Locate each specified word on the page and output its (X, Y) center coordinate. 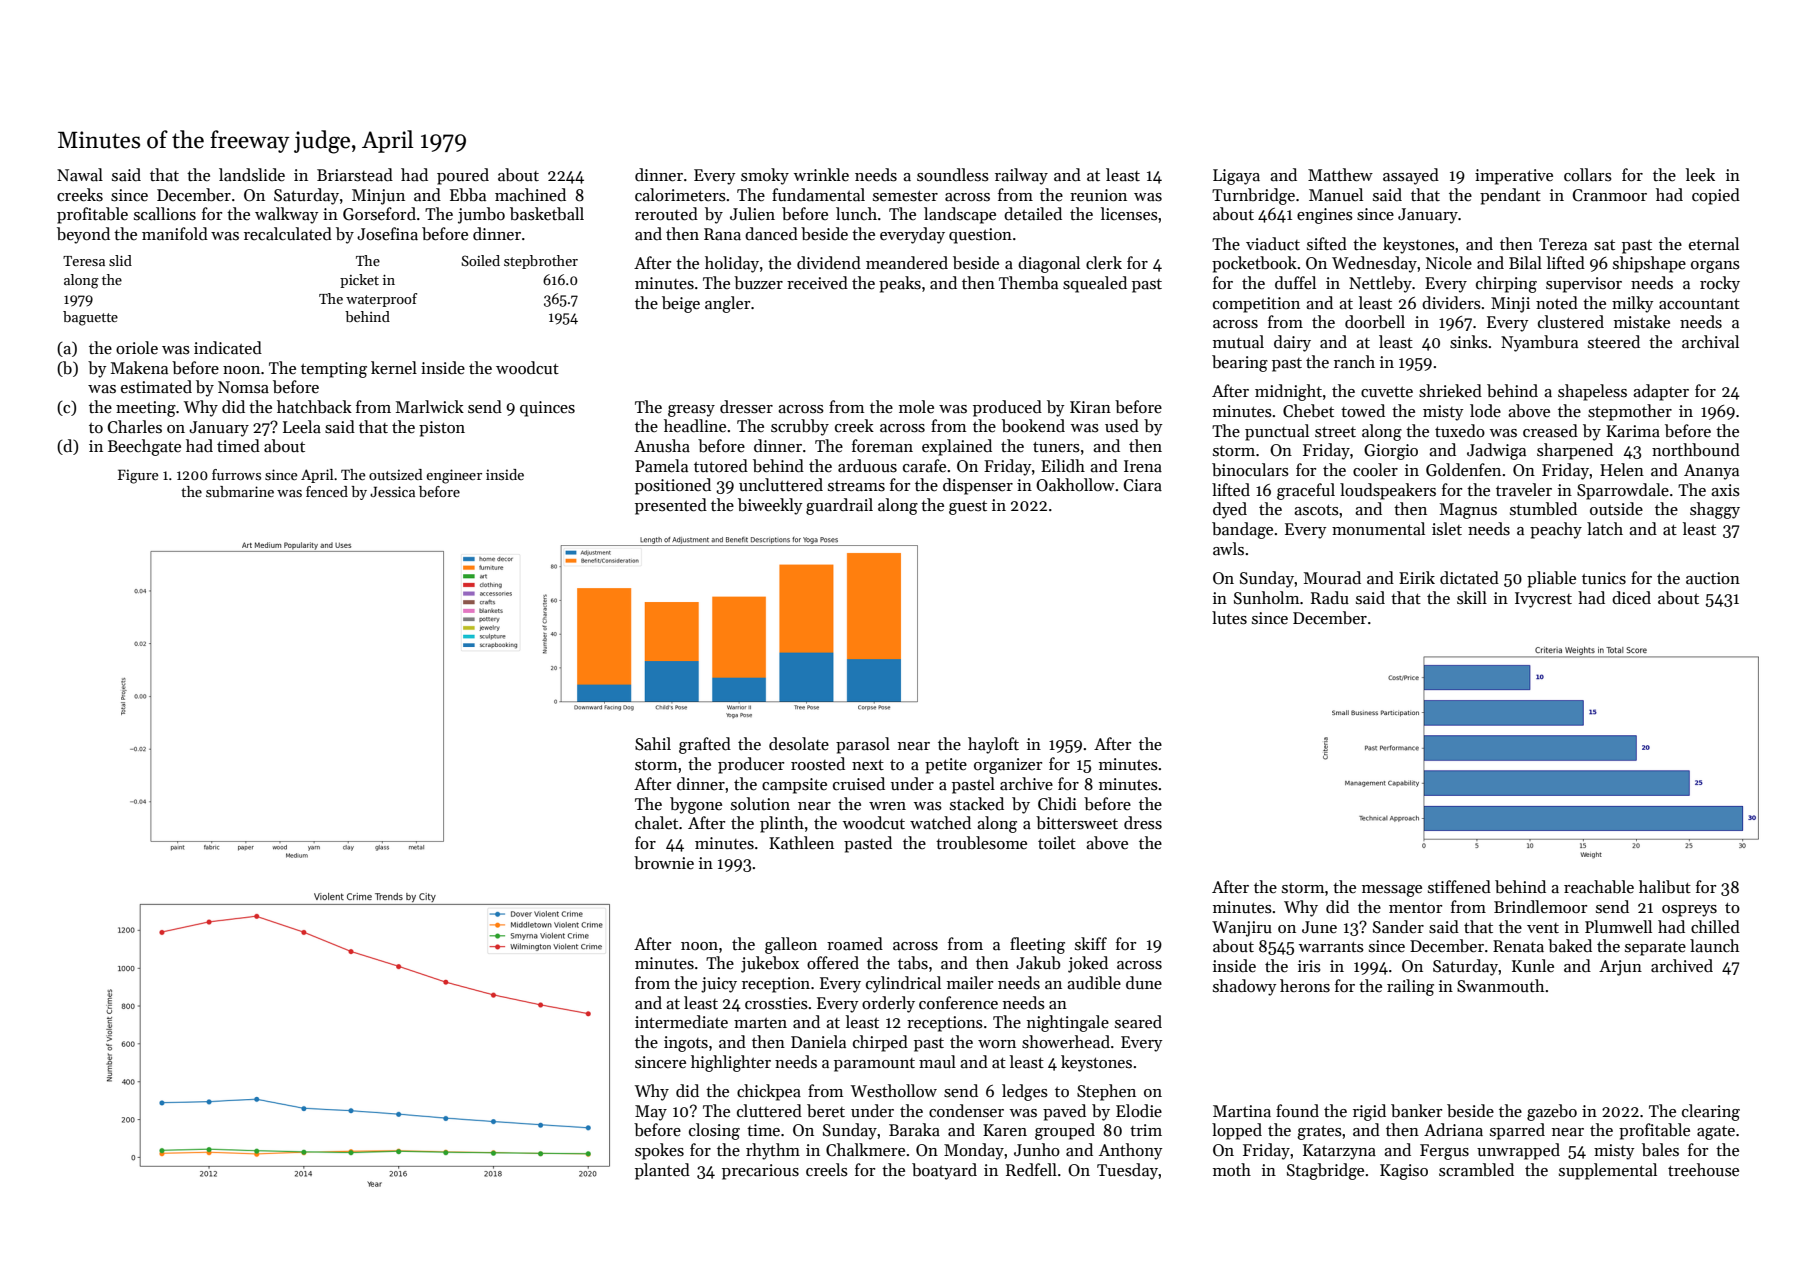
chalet (656, 823)
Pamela (661, 466)
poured (463, 176)
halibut (1665, 887)
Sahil (653, 744)
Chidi (1057, 804)
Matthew (1340, 175)
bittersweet (1077, 823)
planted (662, 1171)
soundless (953, 175)
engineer (454, 476)
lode (1485, 411)
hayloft (993, 745)
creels (827, 1170)
